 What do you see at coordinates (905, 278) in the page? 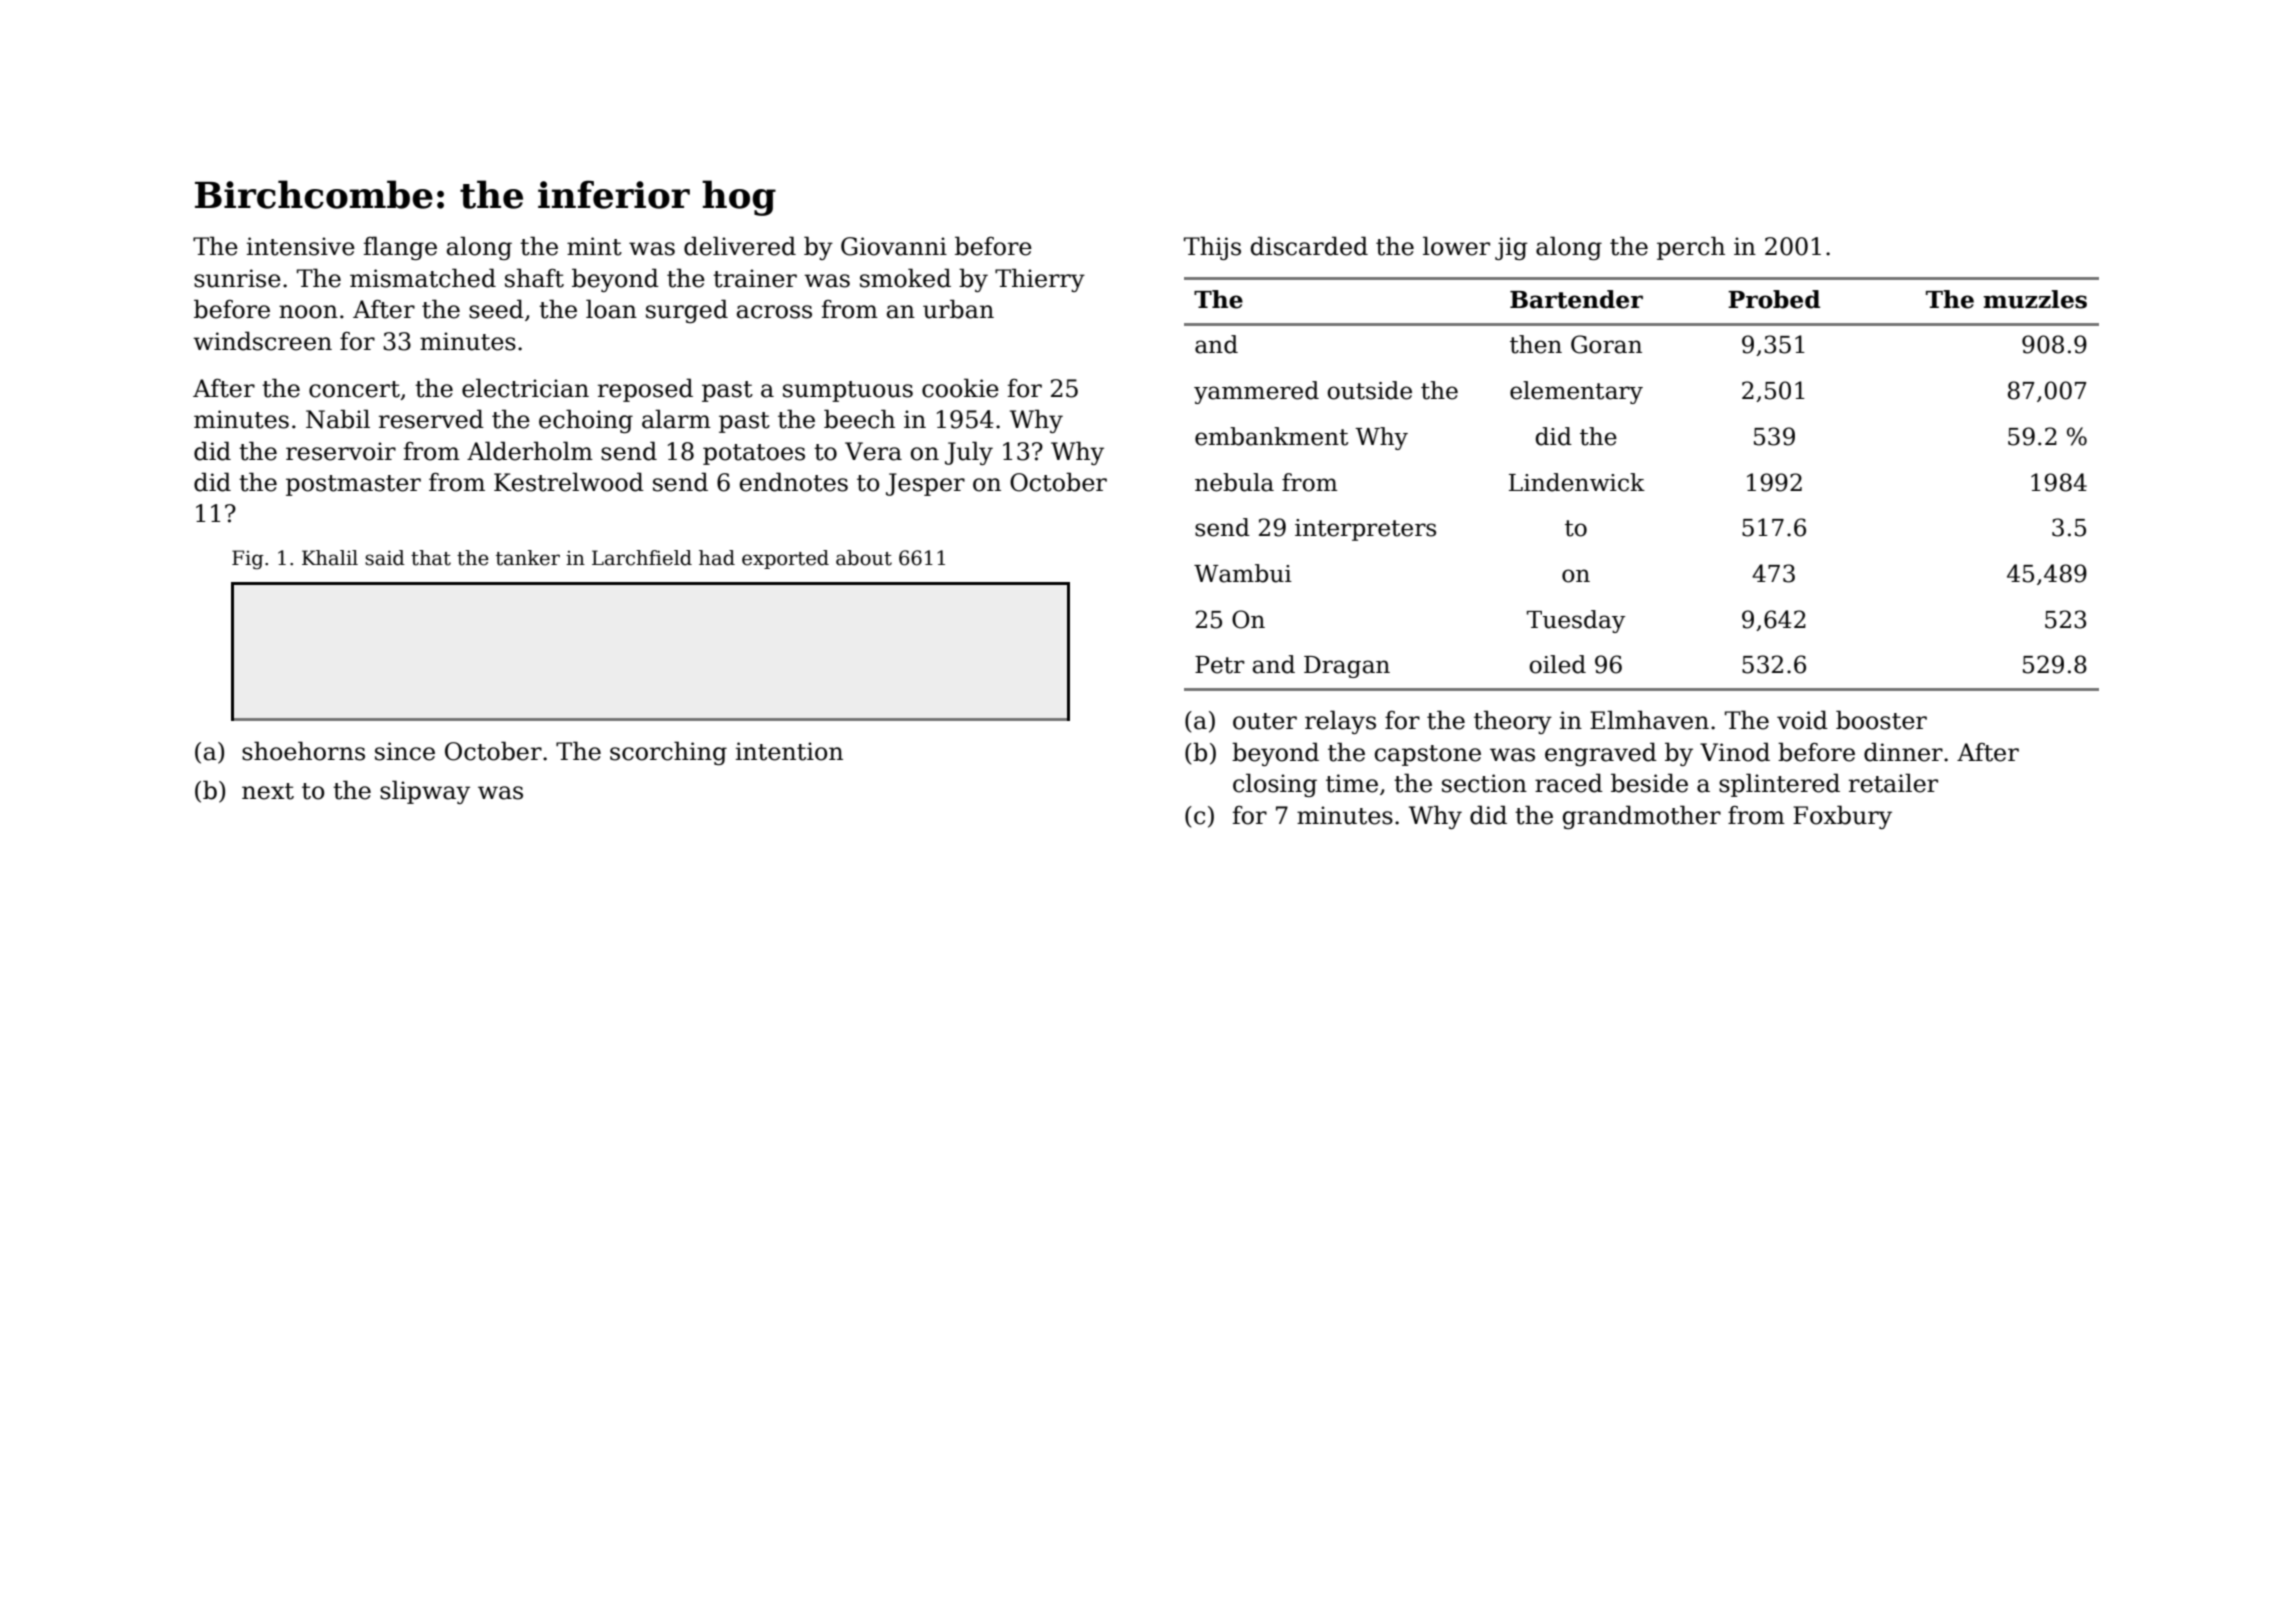
I see `smoked` at bounding box center [905, 278].
